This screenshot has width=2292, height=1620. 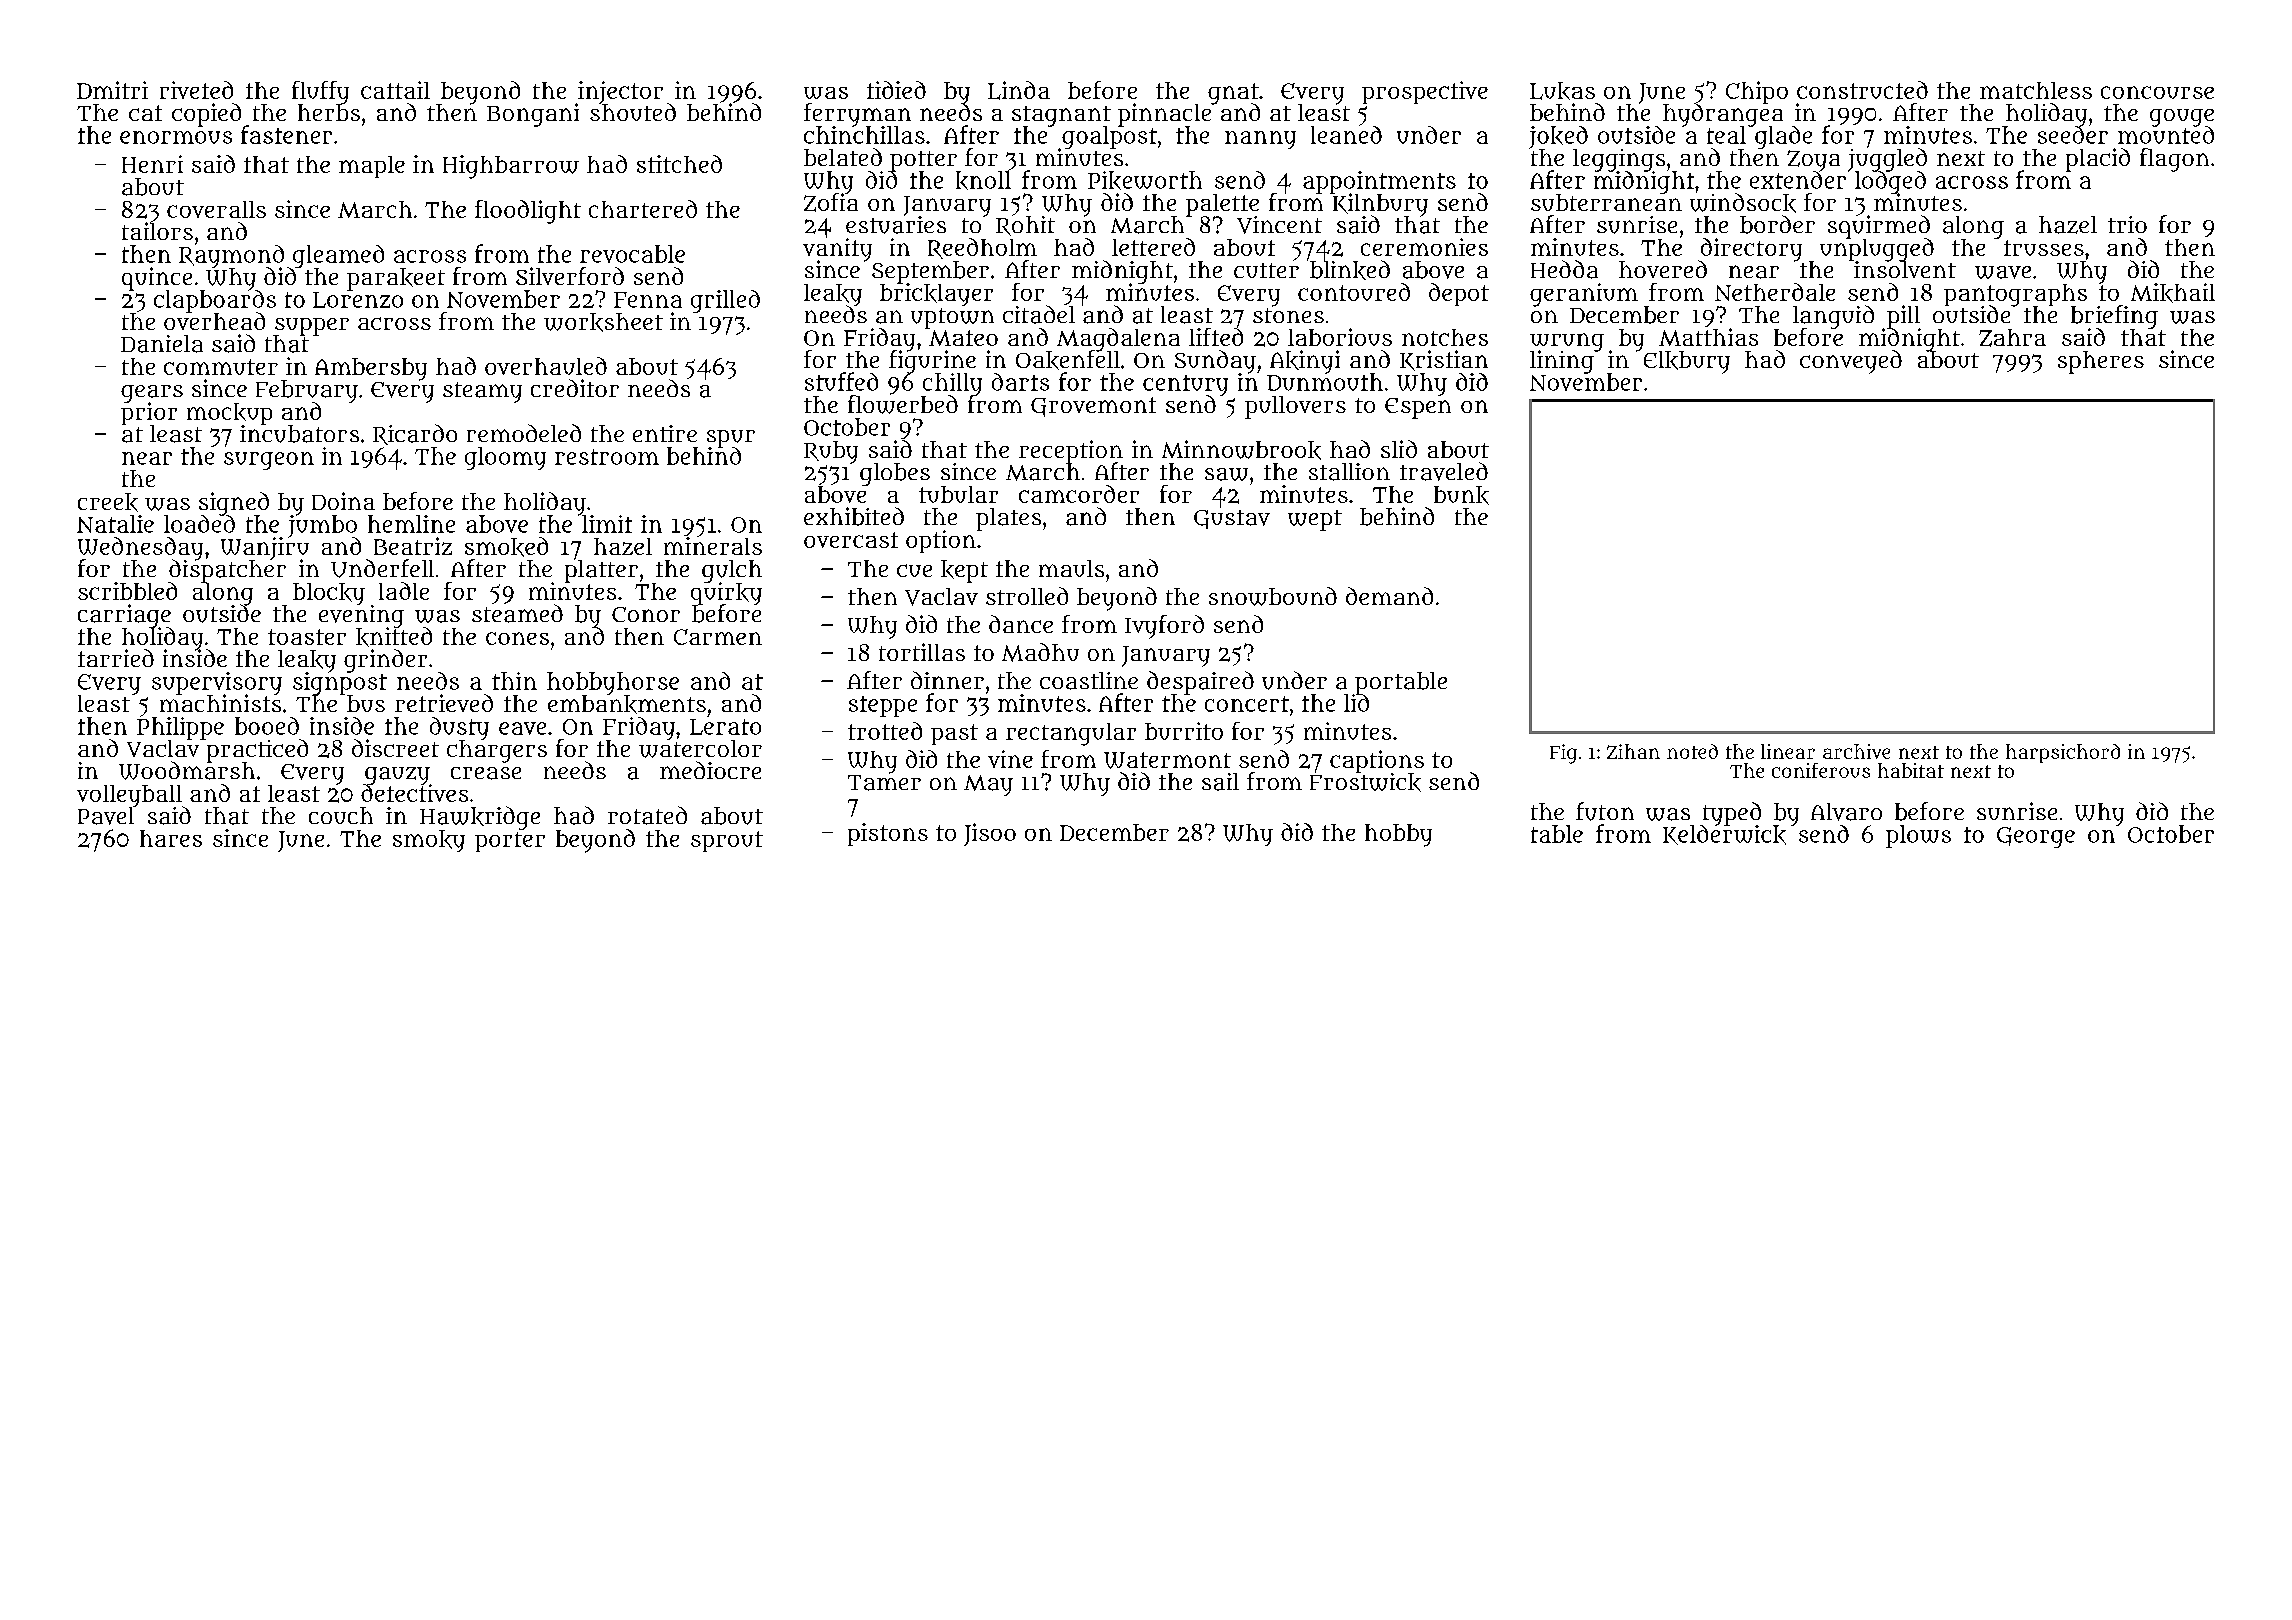 I want to click on Henri, so click(x=152, y=164).
